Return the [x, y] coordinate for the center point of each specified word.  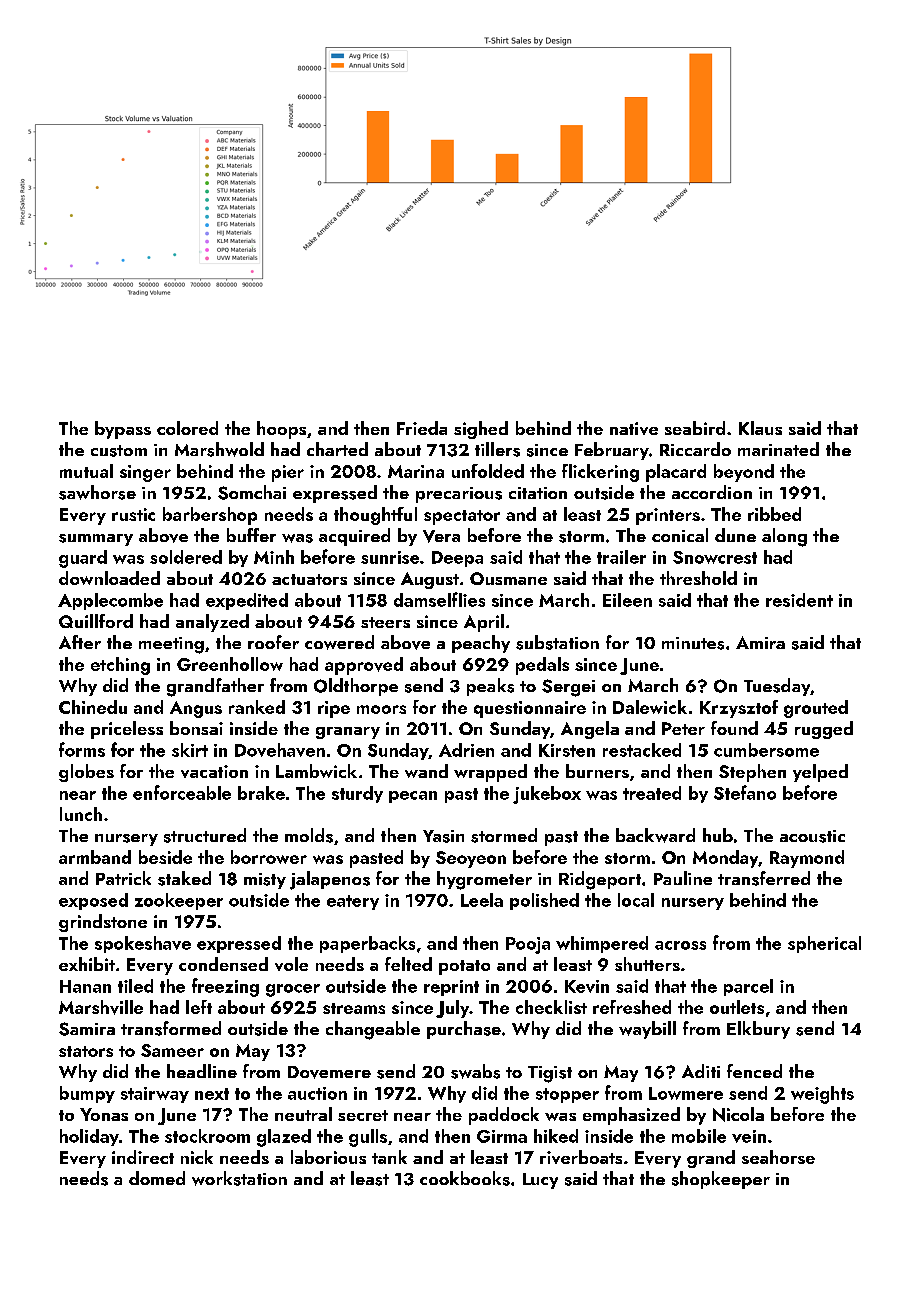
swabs [475, 1071]
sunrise [390, 557]
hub [718, 835]
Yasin [443, 836]
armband [95, 857]
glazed [284, 1138]
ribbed [774, 514]
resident [799, 600]
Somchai [252, 492]
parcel [748, 987]
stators [86, 1051]
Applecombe [110, 601]
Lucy [540, 1181]
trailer [621, 557]
